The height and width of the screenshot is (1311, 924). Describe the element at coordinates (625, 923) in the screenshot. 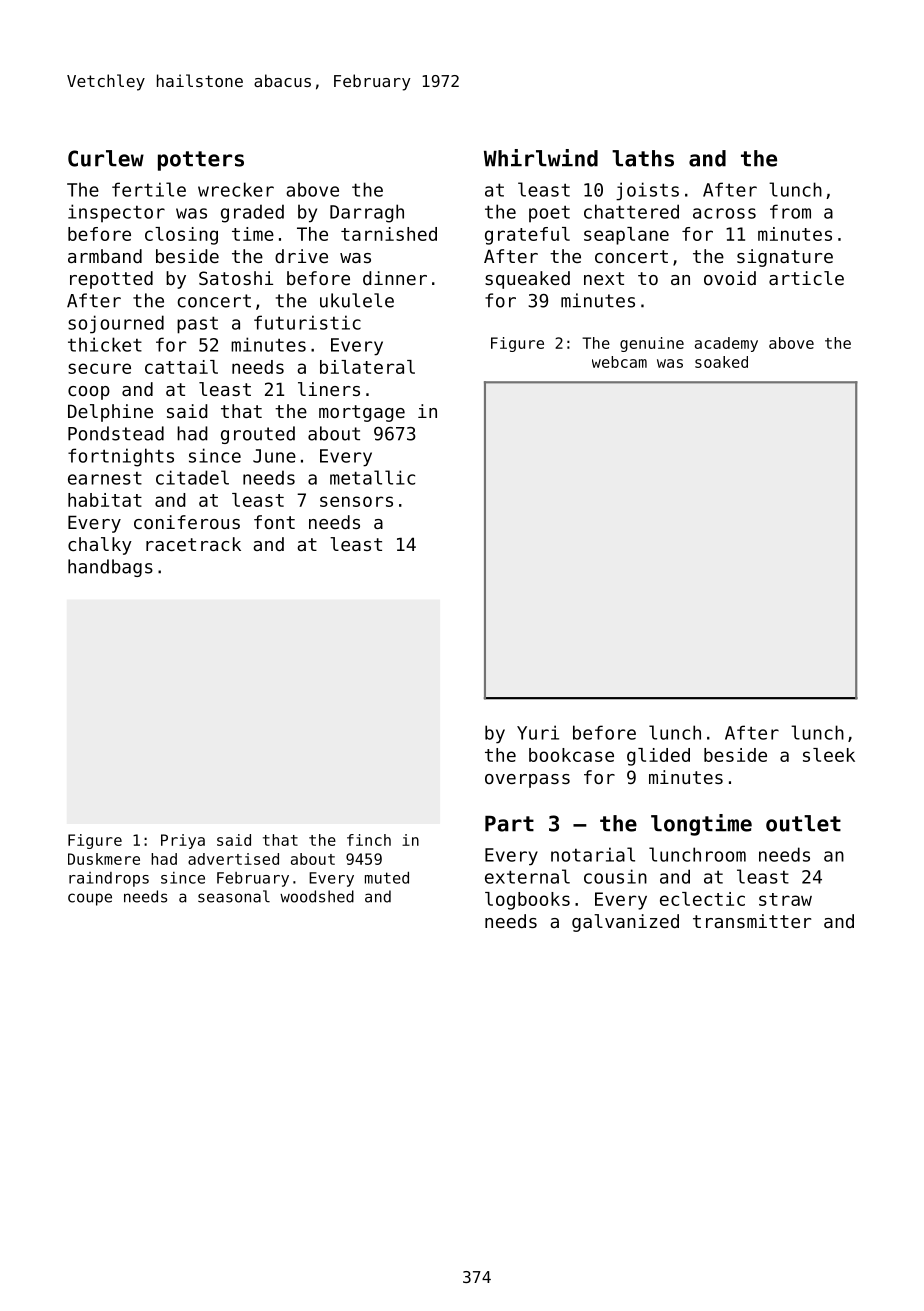

I see `galvanized` at that location.
